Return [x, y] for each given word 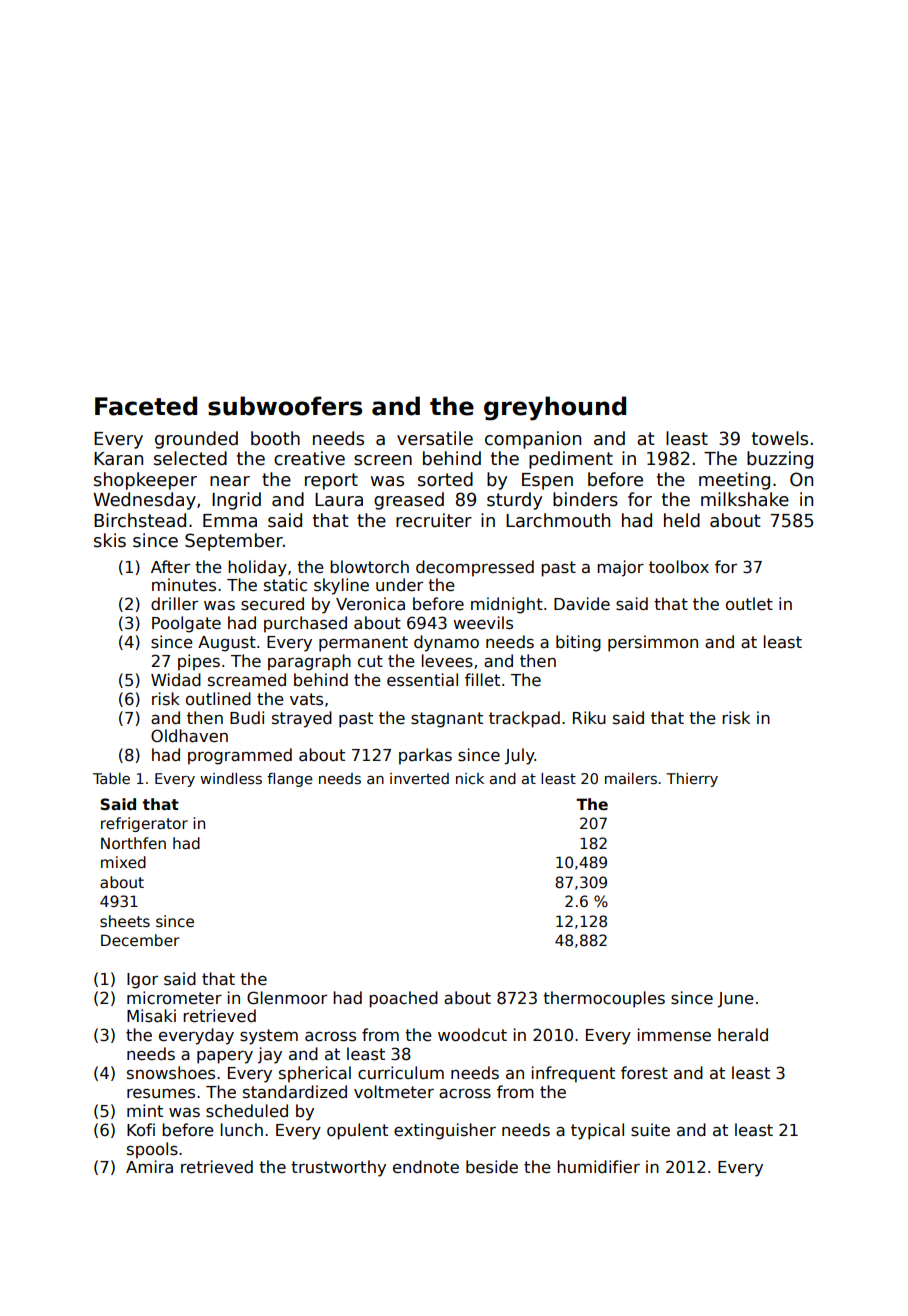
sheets [125, 921]
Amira [149, 1167]
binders [585, 499]
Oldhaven [189, 736]
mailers [631, 778]
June [735, 1000]
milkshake [745, 499]
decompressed [475, 568]
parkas [425, 756]
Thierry [692, 780]
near [230, 481]
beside [492, 1167]
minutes [184, 585]
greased [409, 501]
